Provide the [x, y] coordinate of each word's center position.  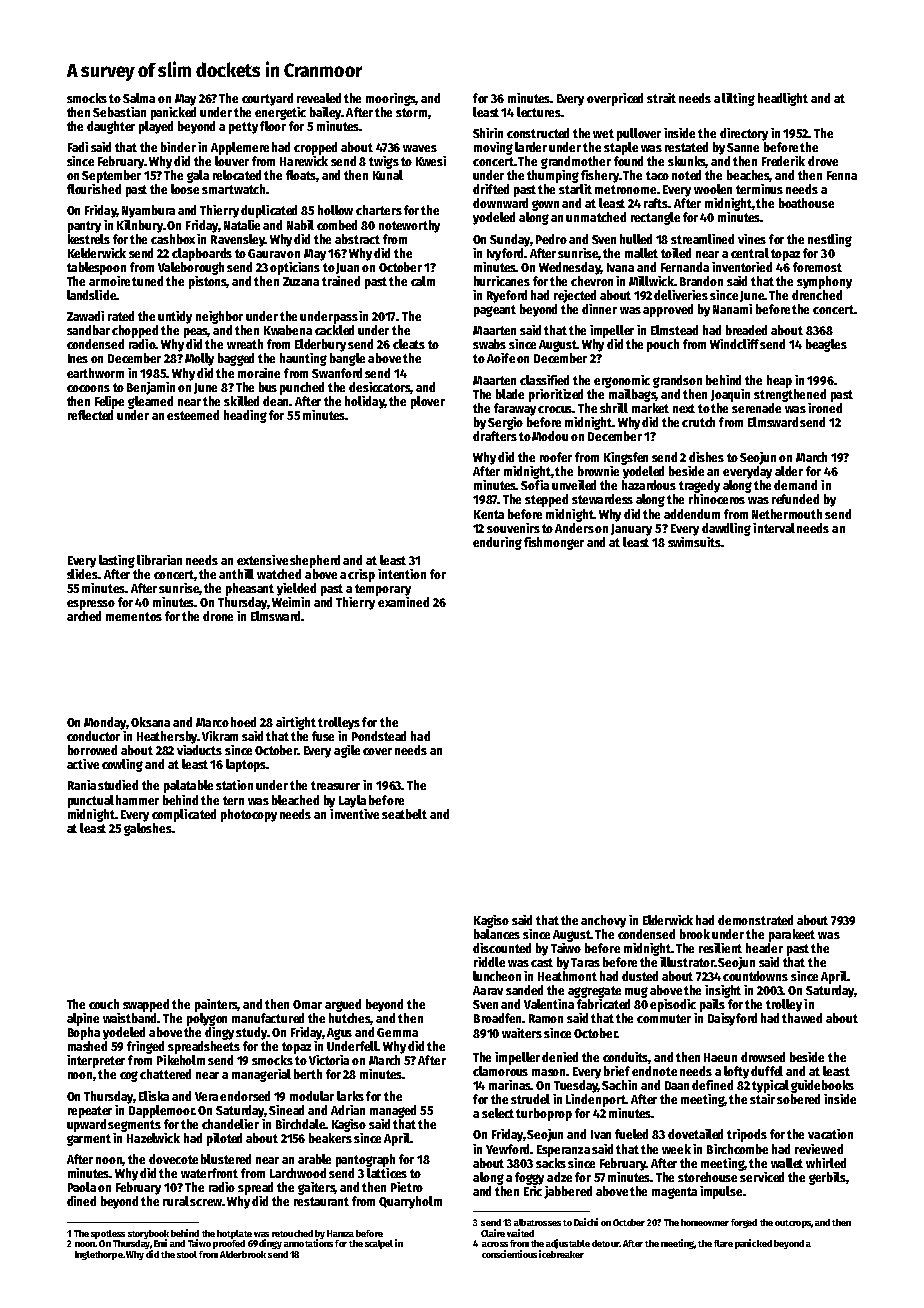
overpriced [615, 99]
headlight [783, 99]
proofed [229, 1244]
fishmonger [554, 543]
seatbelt [404, 814]
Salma [139, 98]
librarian [159, 560]
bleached [295, 800]
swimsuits [694, 542]
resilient [720, 948]
